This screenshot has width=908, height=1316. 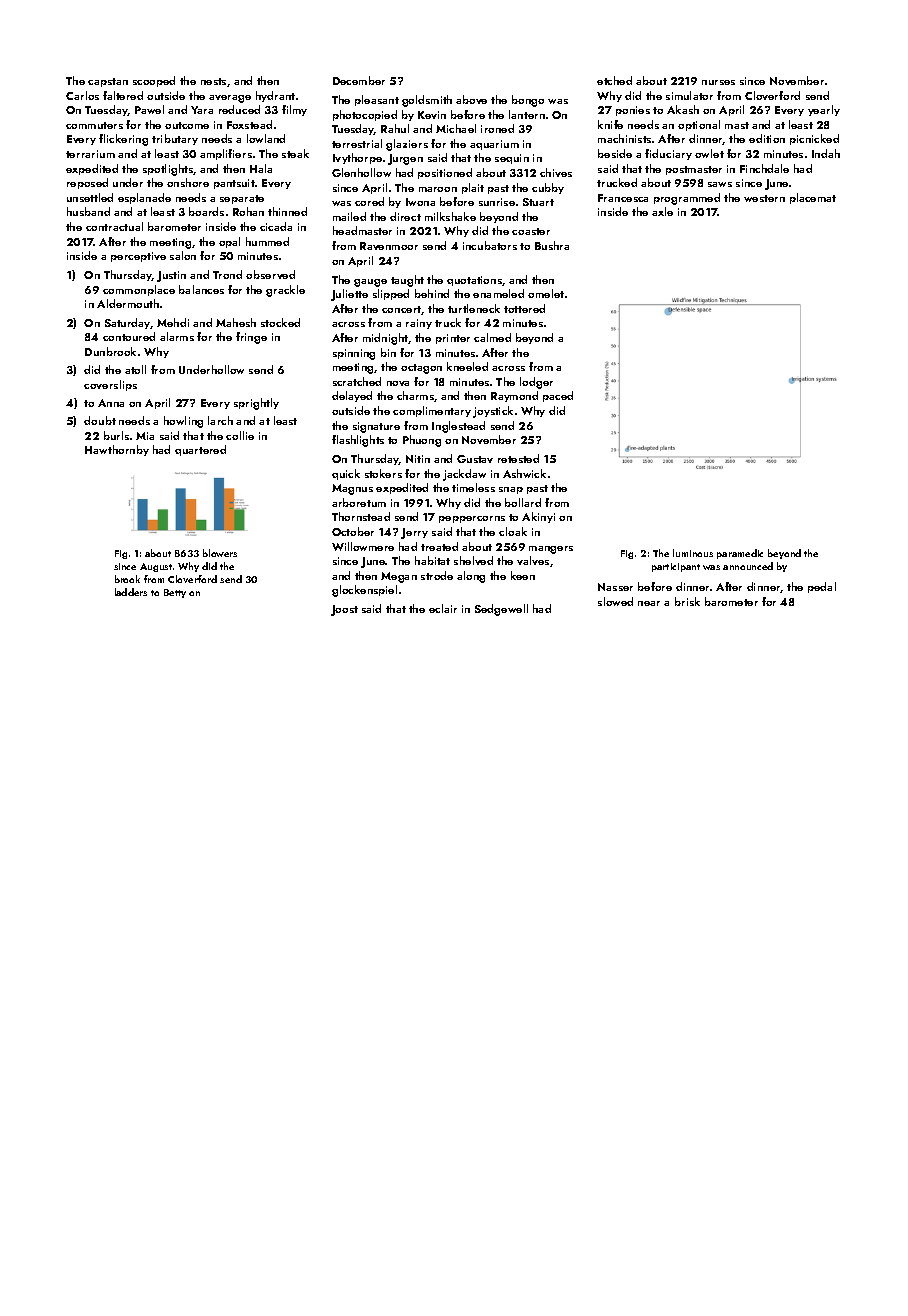 I want to click on flickering, so click(x=123, y=140).
